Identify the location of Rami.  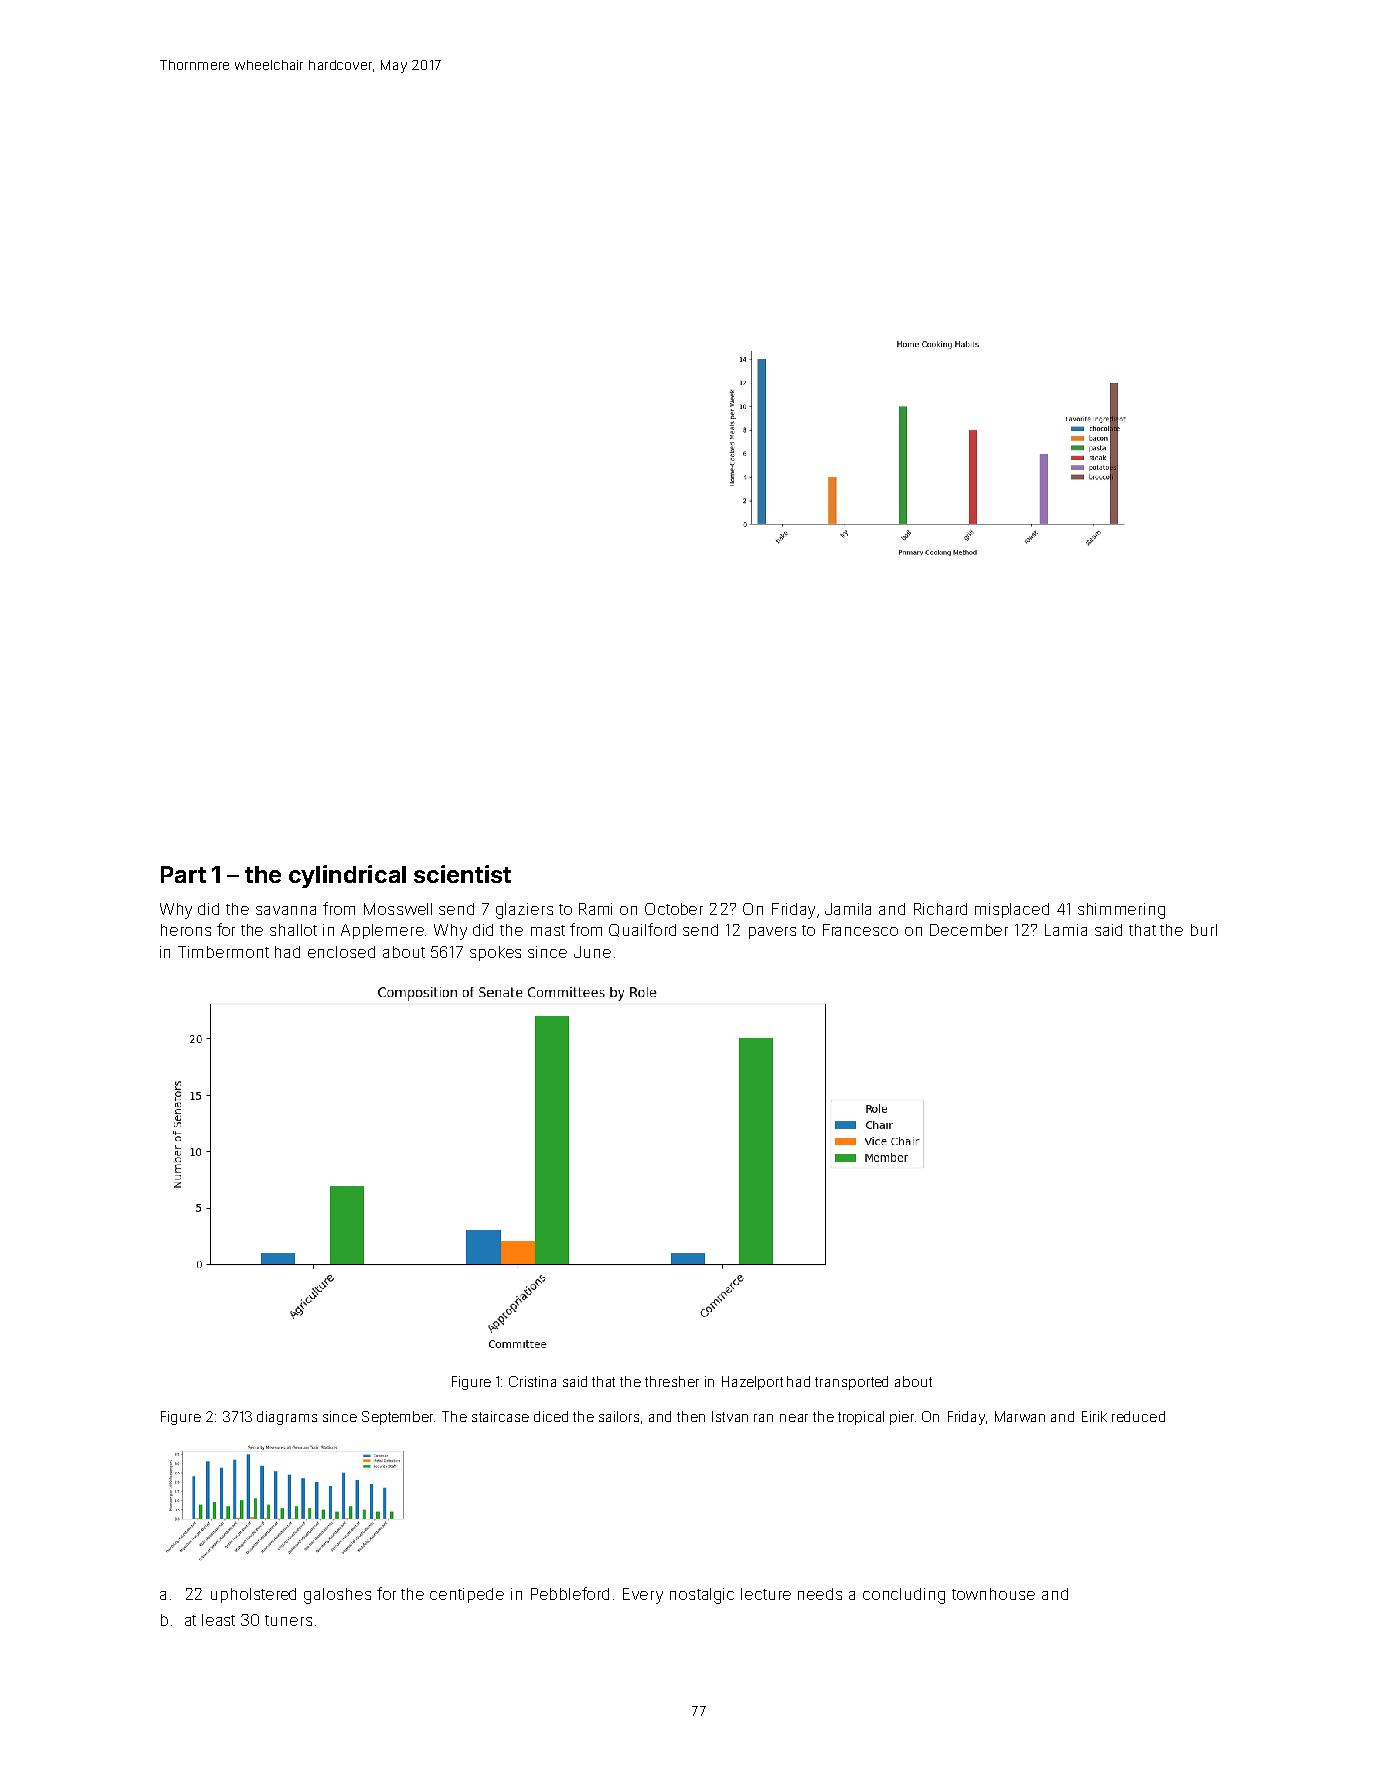
(595, 909).
